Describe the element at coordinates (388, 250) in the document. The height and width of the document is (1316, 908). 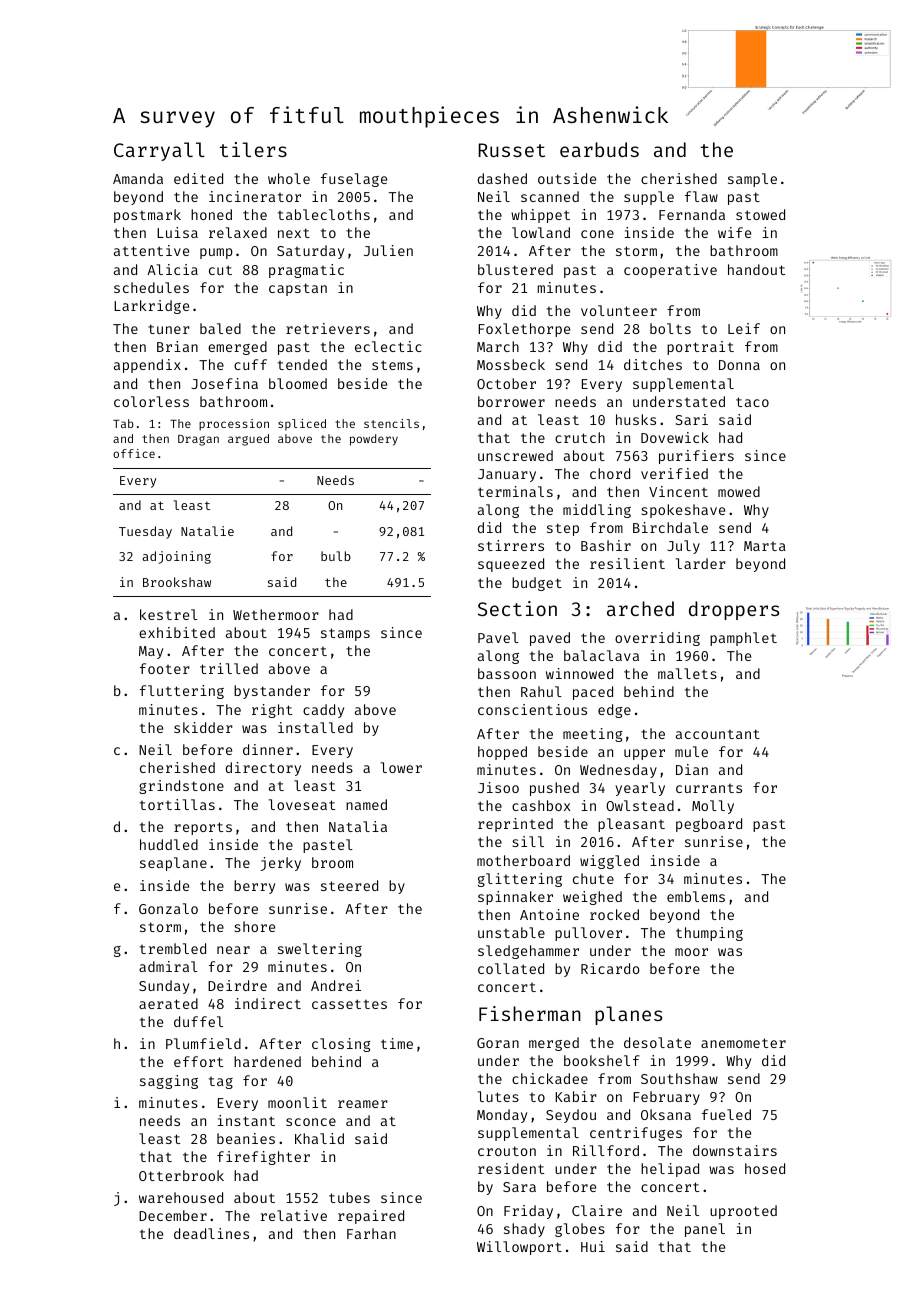
I see `Julien` at that location.
